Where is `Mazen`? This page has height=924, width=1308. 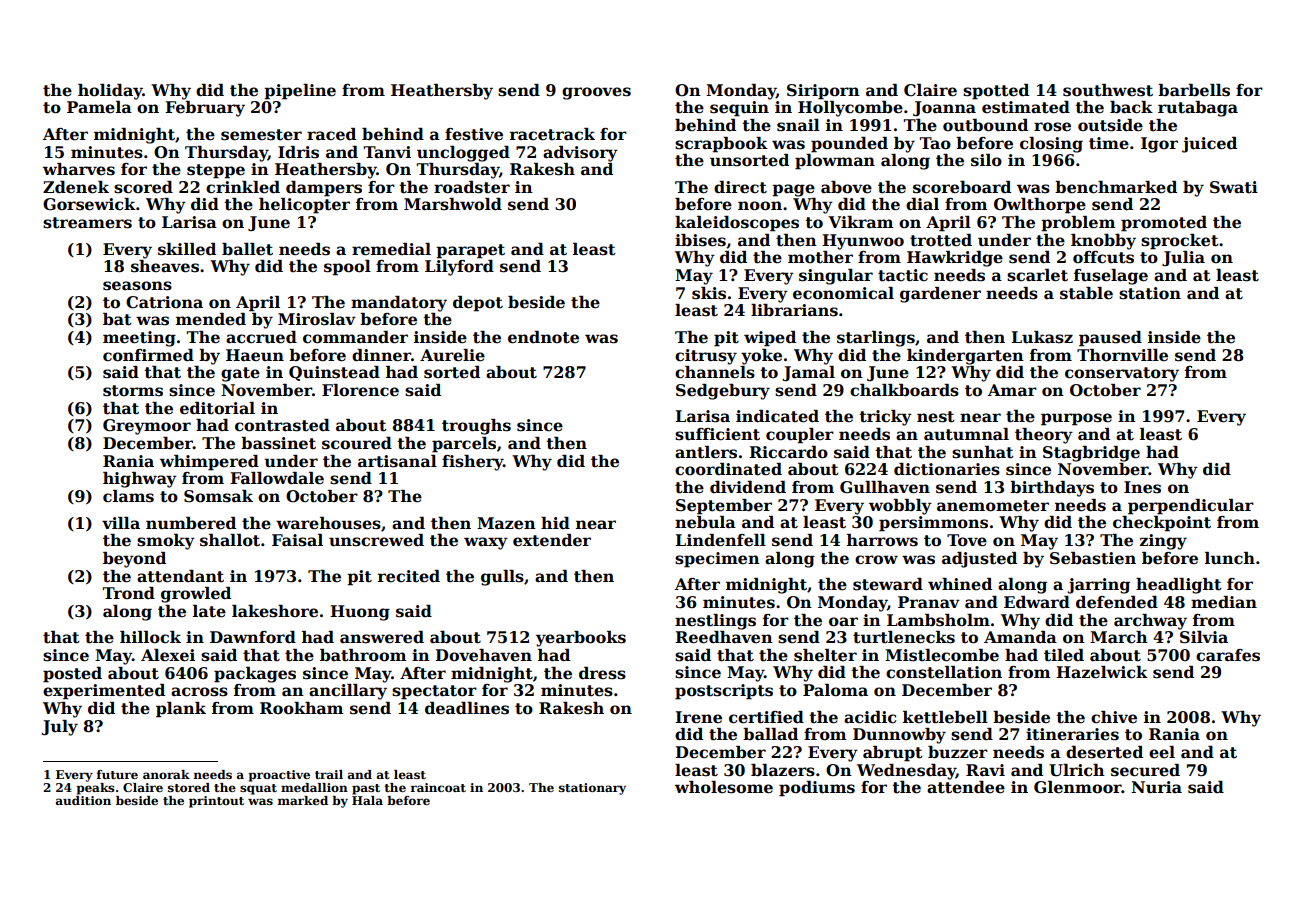 Mazen is located at coordinates (506, 523).
